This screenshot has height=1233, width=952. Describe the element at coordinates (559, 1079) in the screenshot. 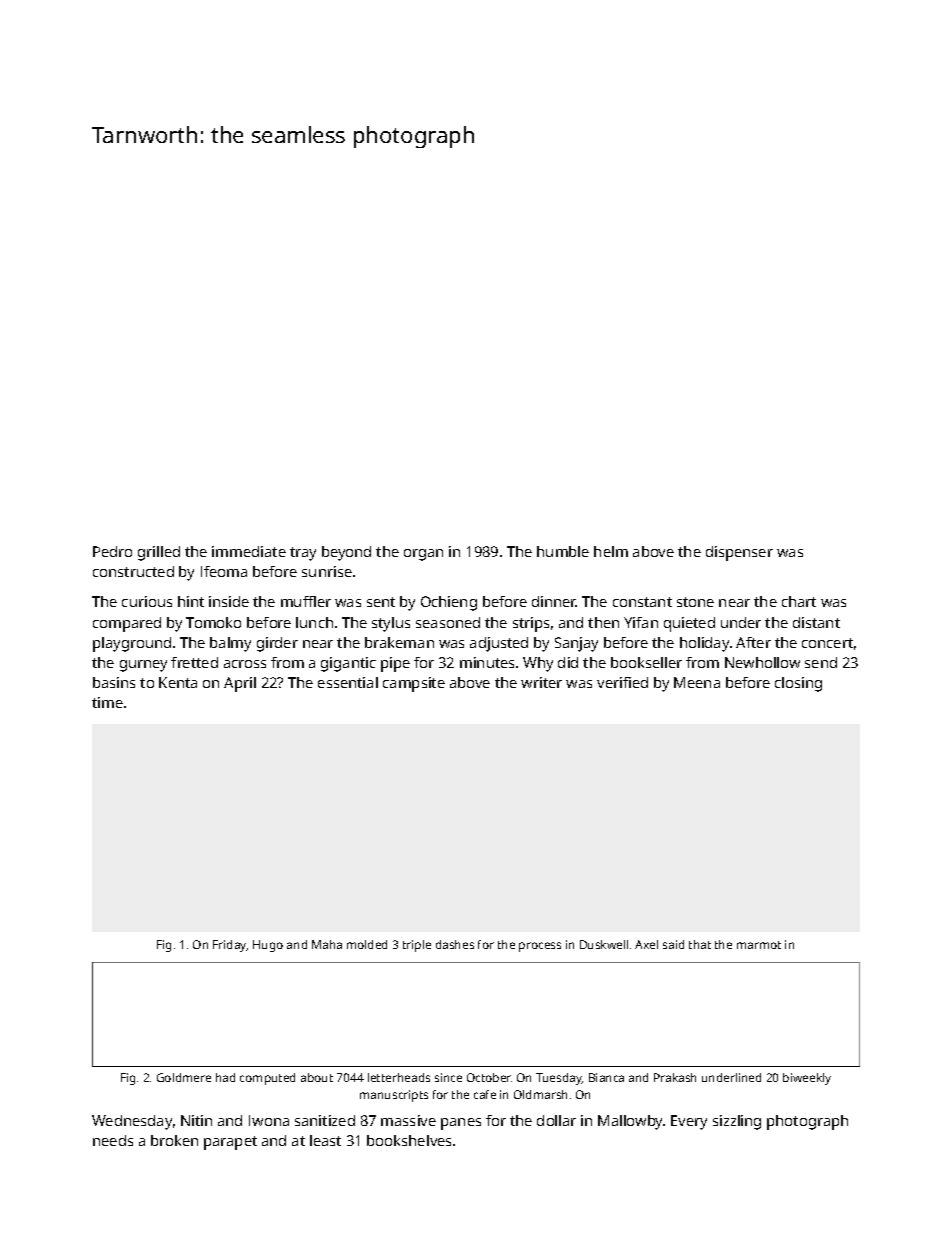

I see `Tuesday` at that location.
